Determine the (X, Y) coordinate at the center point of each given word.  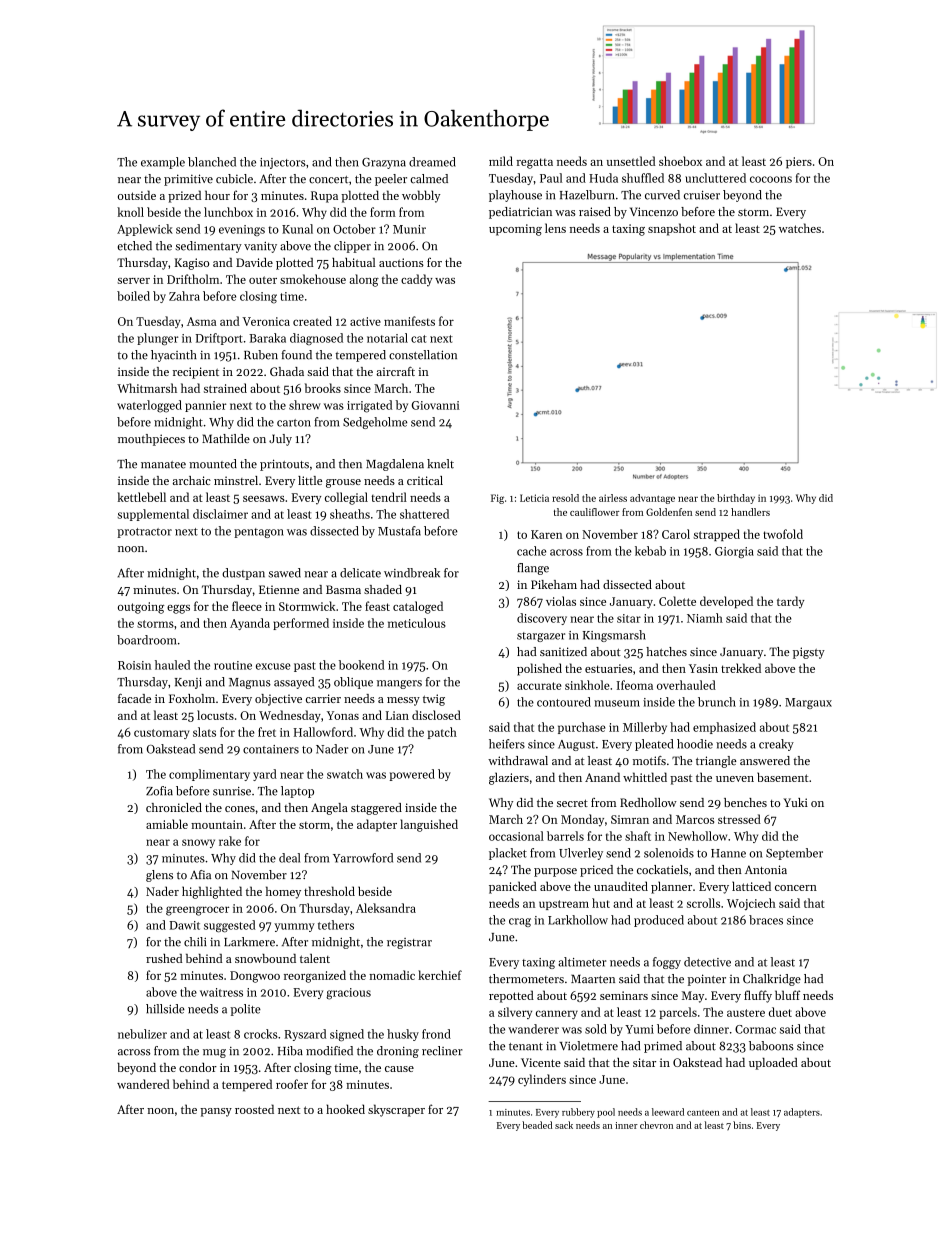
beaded (537, 1125)
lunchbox (228, 212)
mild (501, 161)
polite (246, 1010)
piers (799, 163)
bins (742, 1125)
